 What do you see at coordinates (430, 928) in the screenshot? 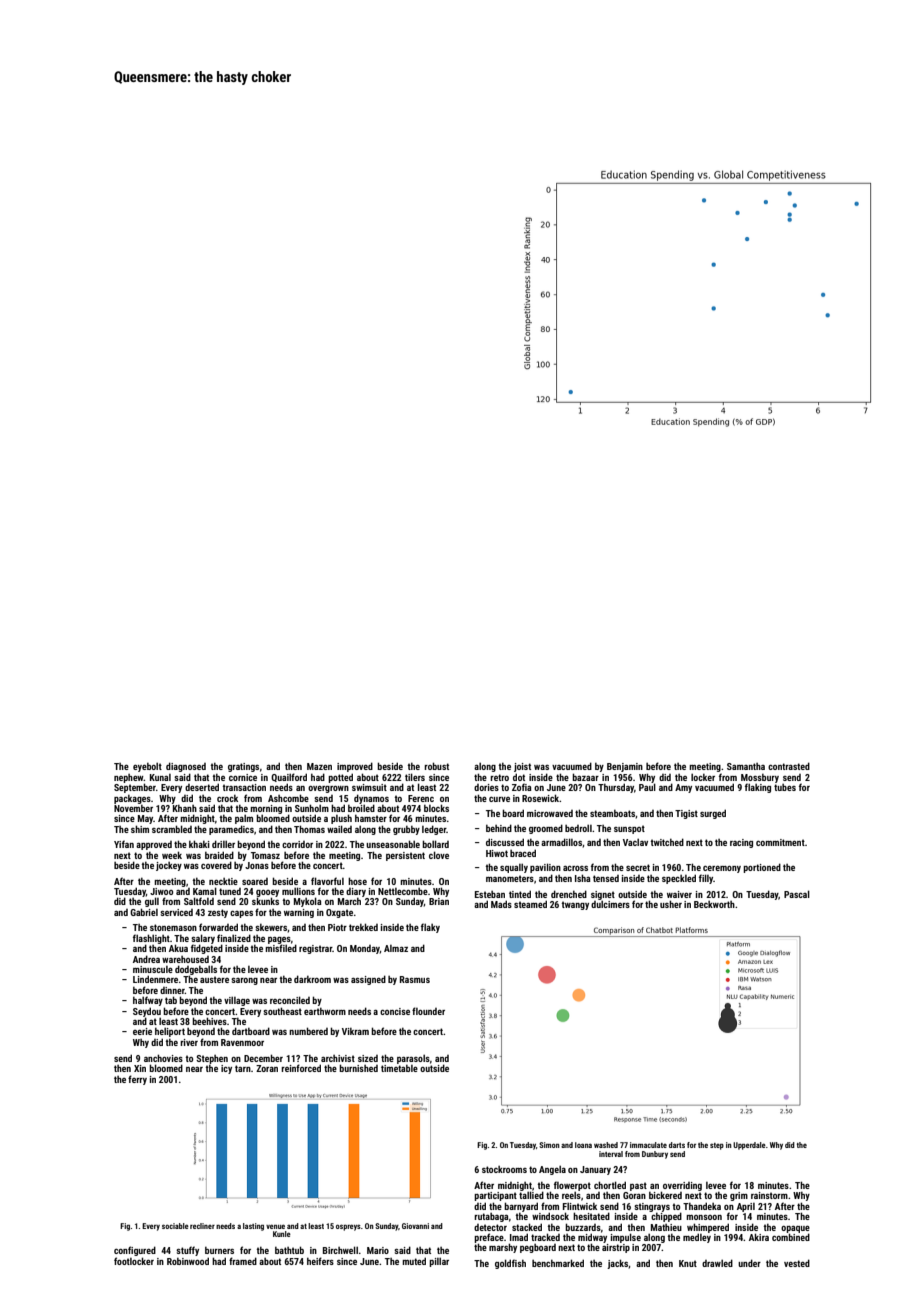
I see `flaky` at bounding box center [430, 928].
